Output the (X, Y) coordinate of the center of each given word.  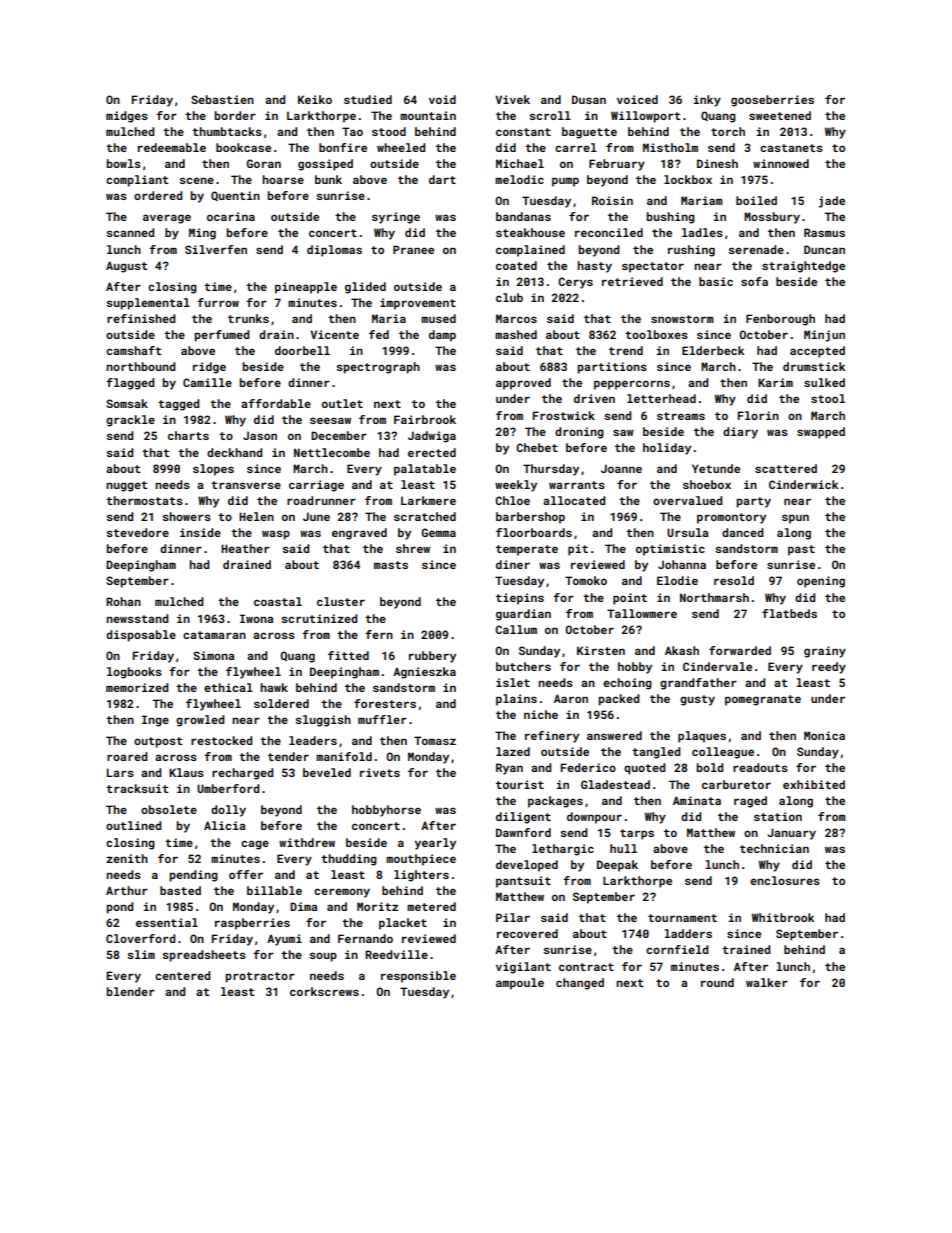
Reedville (396, 954)
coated (516, 265)
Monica (824, 735)
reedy (829, 668)
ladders (688, 933)
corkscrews (324, 991)
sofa (754, 281)
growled (200, 721)
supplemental (148, 304)
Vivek (512, 99)
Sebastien (222, 99)
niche (541, 714)
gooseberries (772, 101)
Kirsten (601, 650)
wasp (276, 535)
